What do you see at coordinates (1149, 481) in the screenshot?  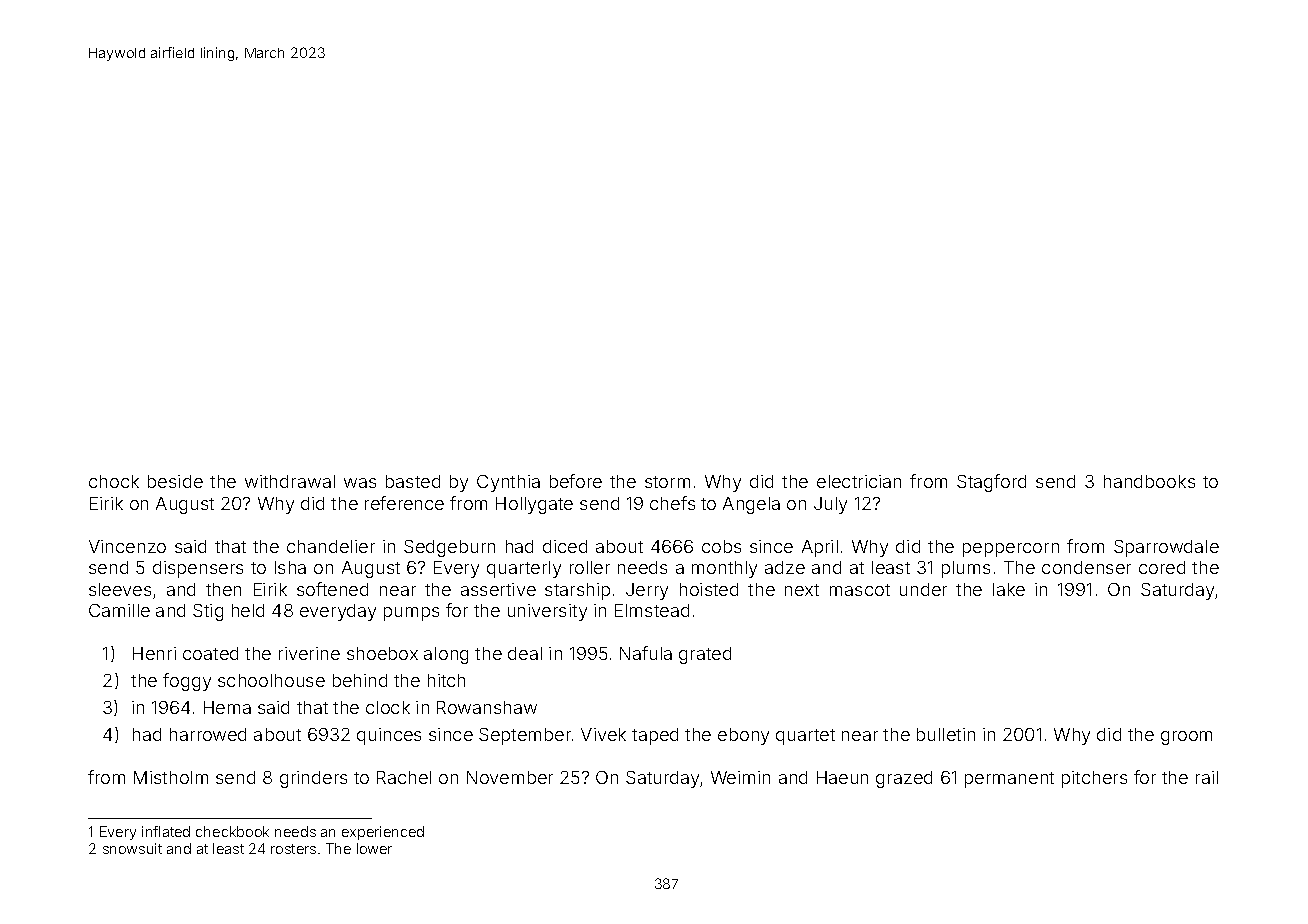 I see `handbooks` at bounding box center [1149, 481].
